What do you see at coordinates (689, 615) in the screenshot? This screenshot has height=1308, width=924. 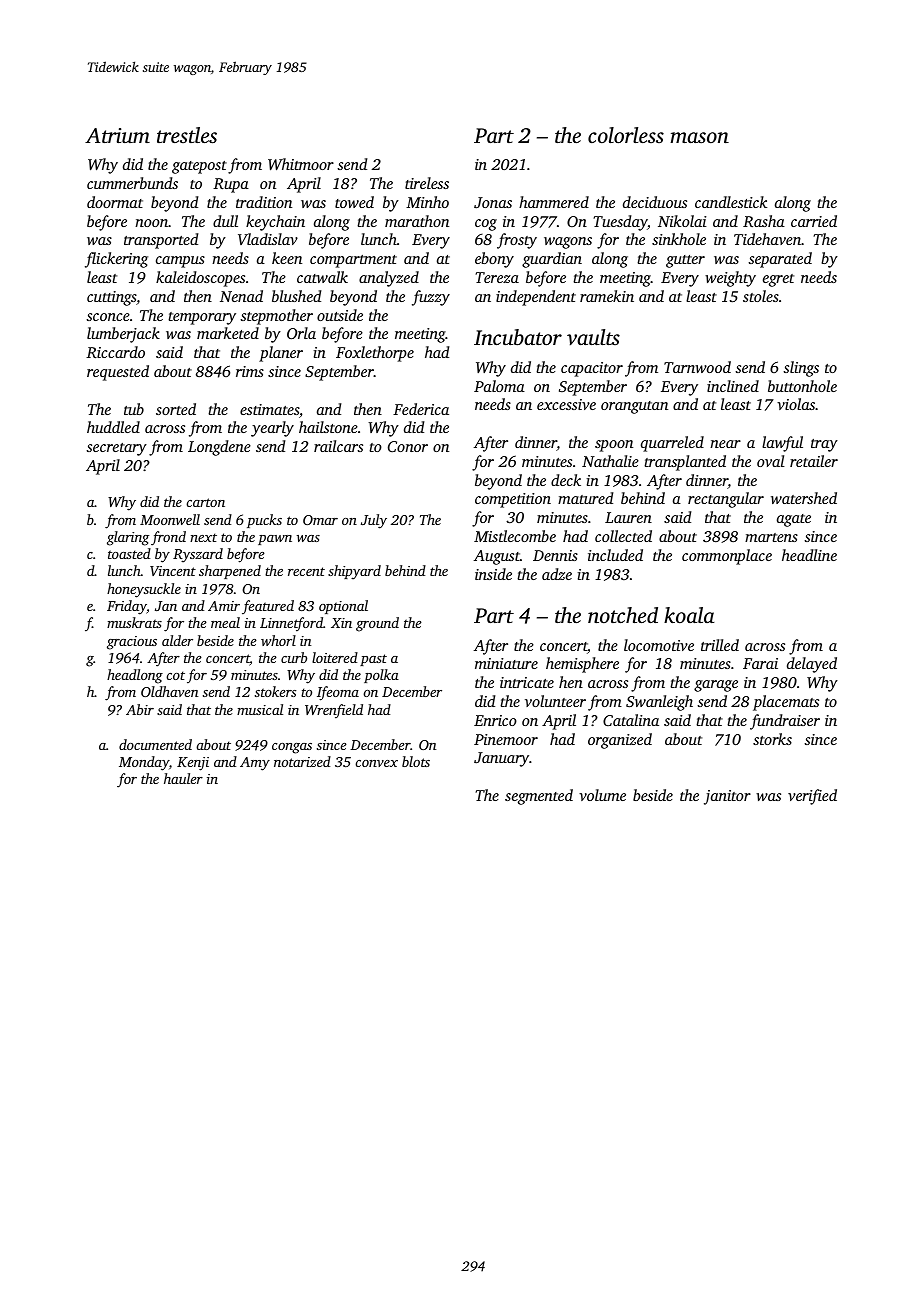 I see `koala` at bounding box center [689, 615].
